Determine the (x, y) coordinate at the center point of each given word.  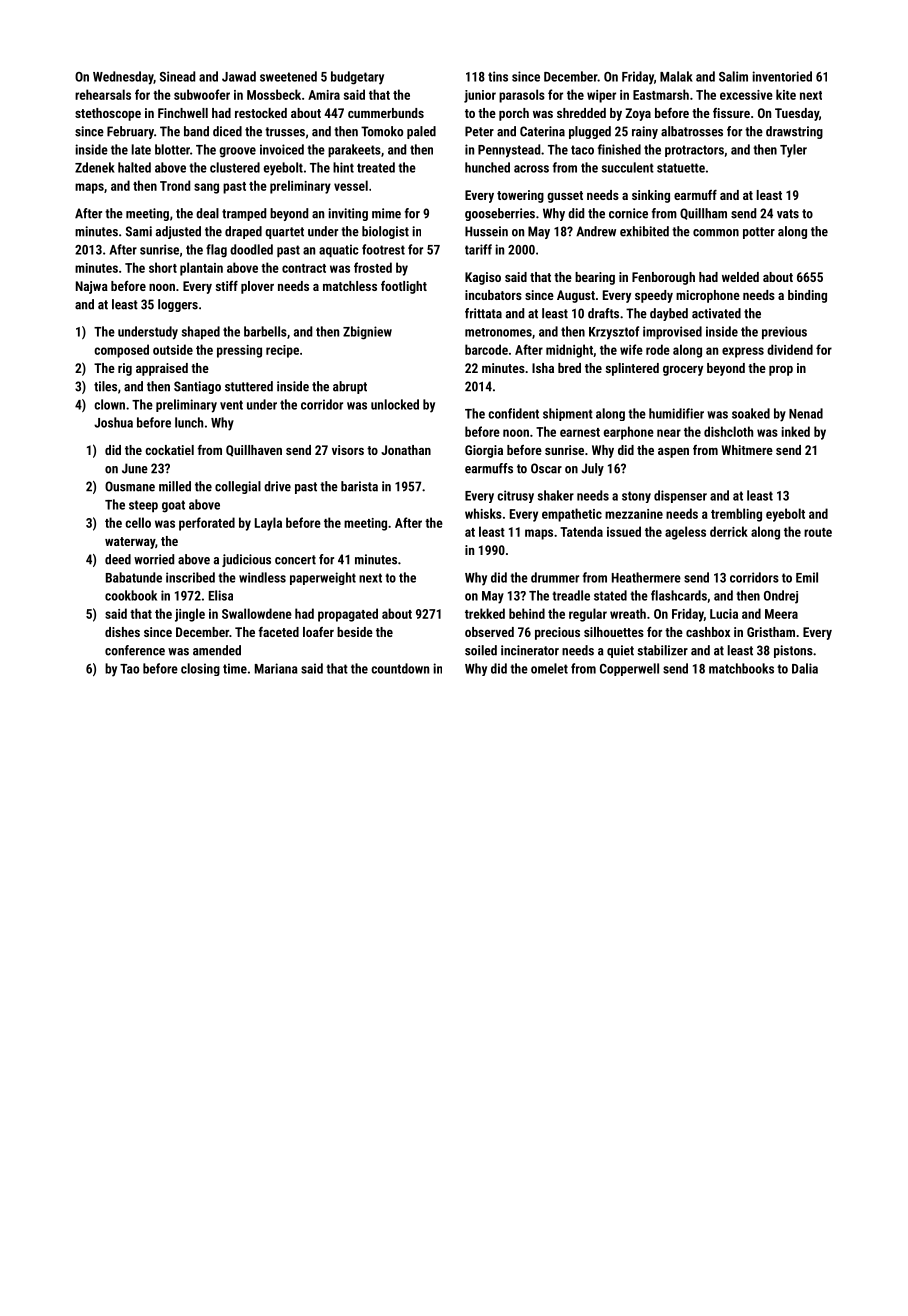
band (196, 131)
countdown (400, 668)
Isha (543, 368)
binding (807, 296)
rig (125, 369)
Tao (129, 669)
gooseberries (500, 214)
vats (788, 214)
